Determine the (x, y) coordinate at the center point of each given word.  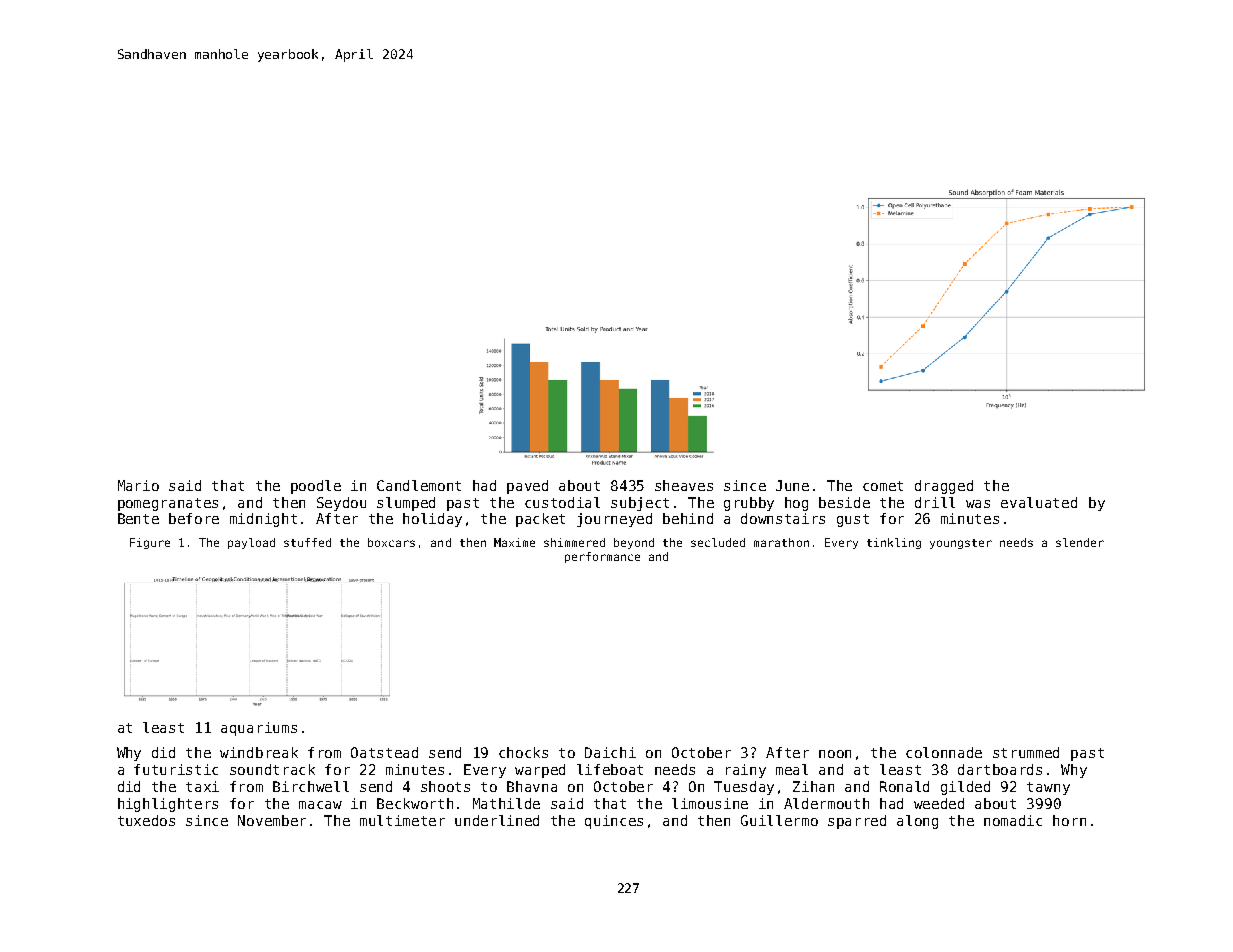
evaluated (1039, 502)
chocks (523, 752)
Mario (138, 485)
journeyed (614, 520)
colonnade (944, 752)
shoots (445, 786)
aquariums (259, 729)
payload (251, 543)
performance (602, 557)
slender (1080, 542)
